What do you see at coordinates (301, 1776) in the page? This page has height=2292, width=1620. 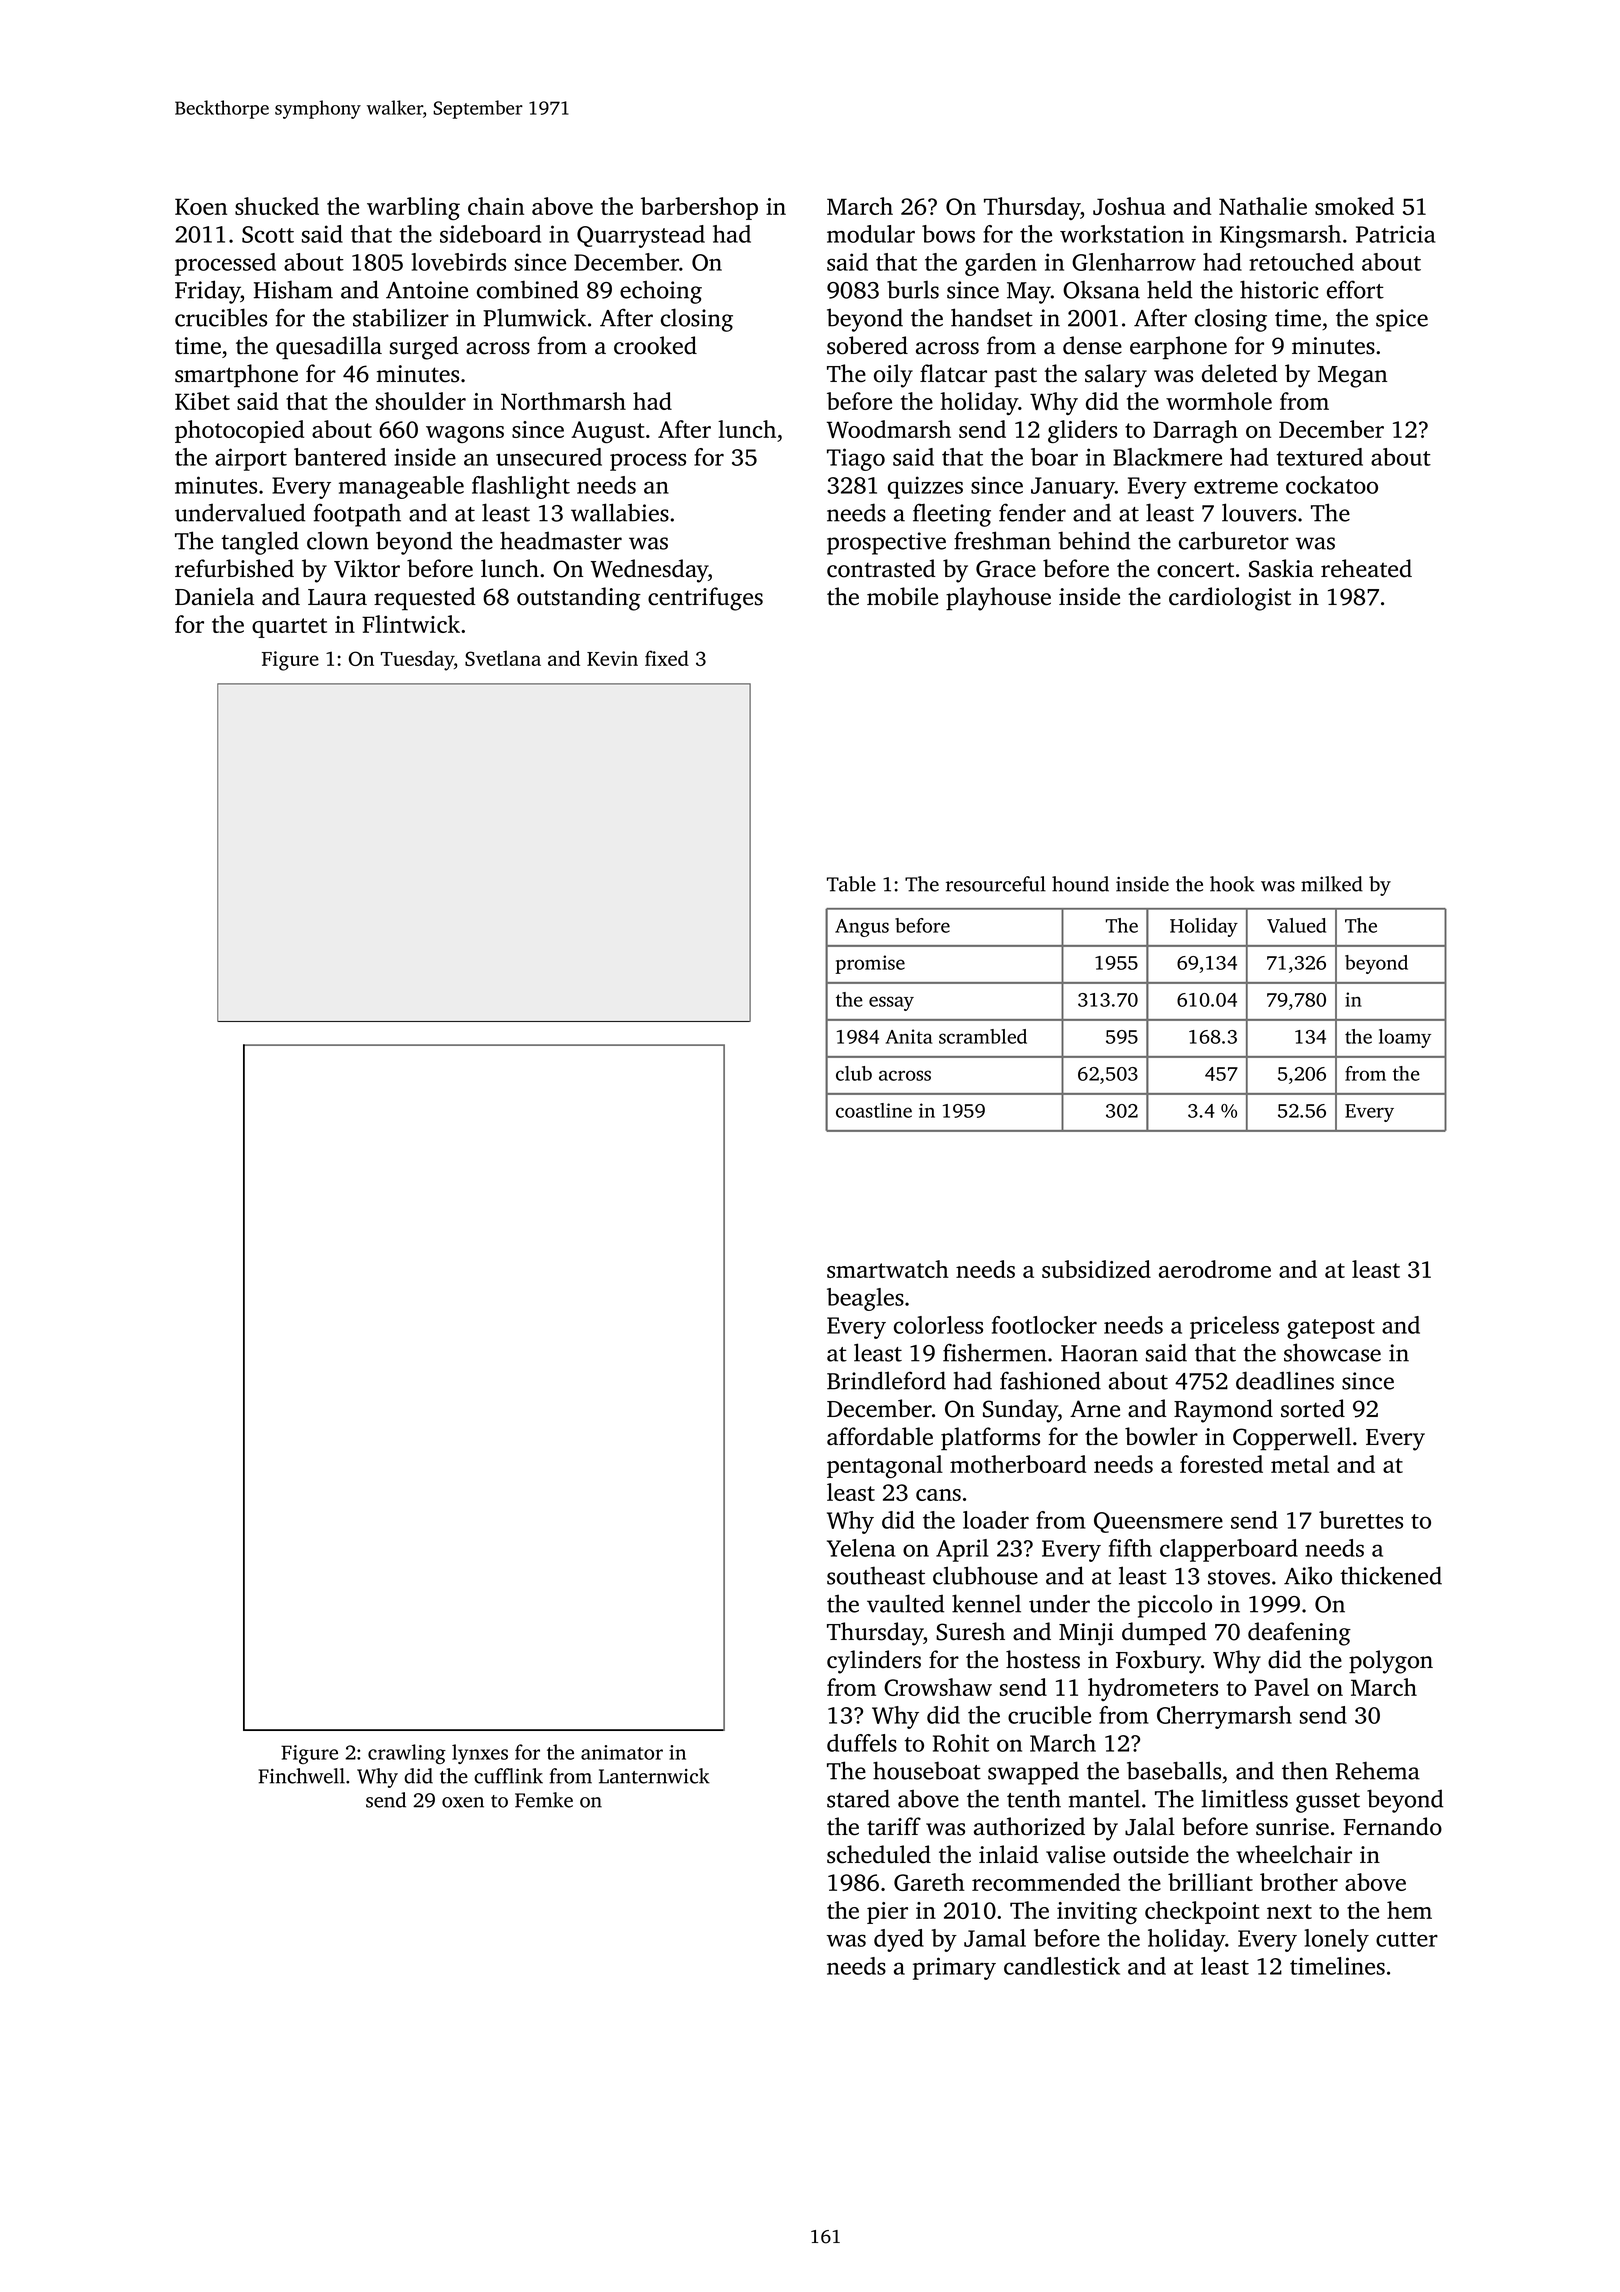 I see `Finchwell` at bounding box center [301, 1776].
